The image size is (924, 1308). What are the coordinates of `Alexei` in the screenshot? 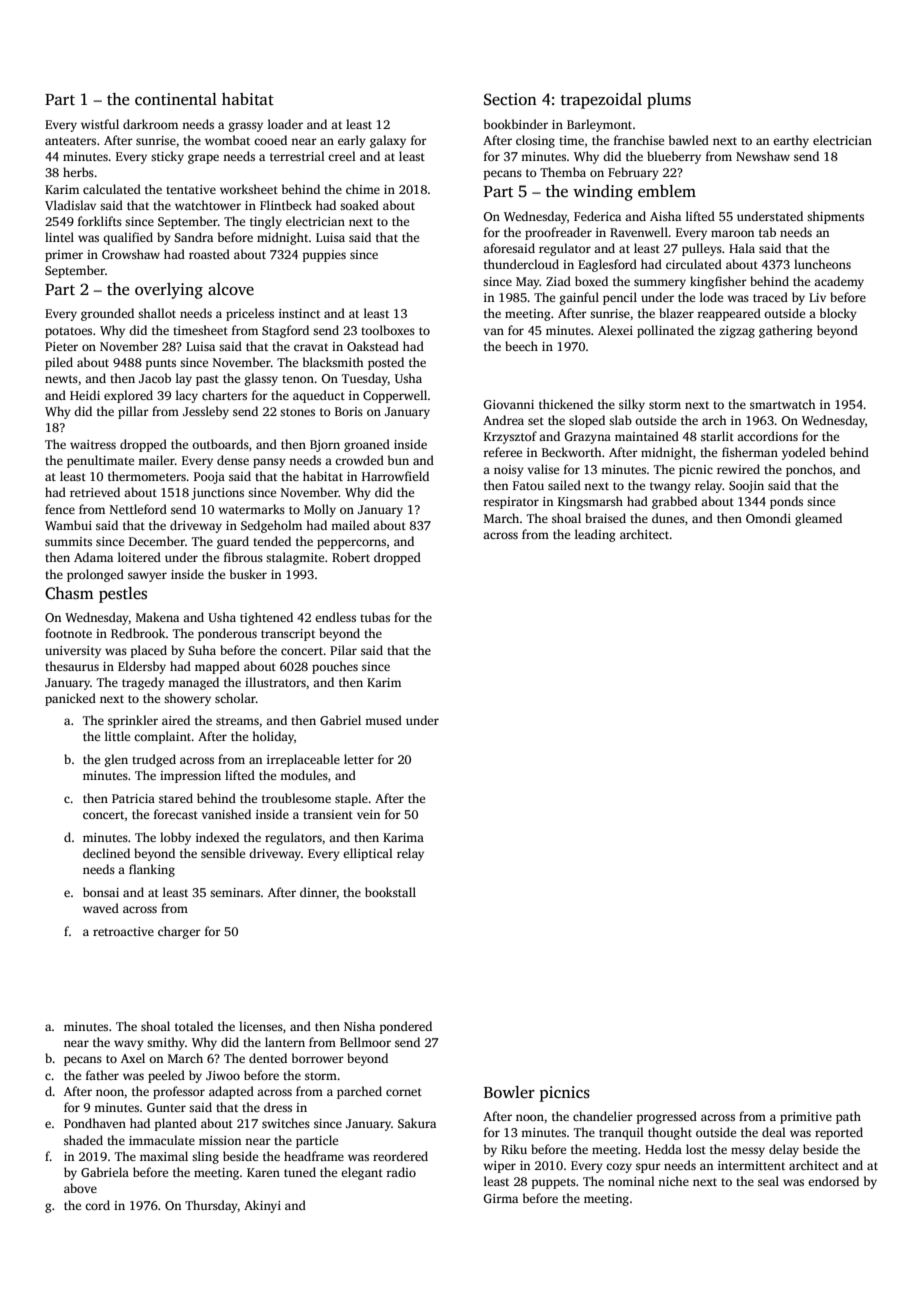 It's located at (615, 330).
